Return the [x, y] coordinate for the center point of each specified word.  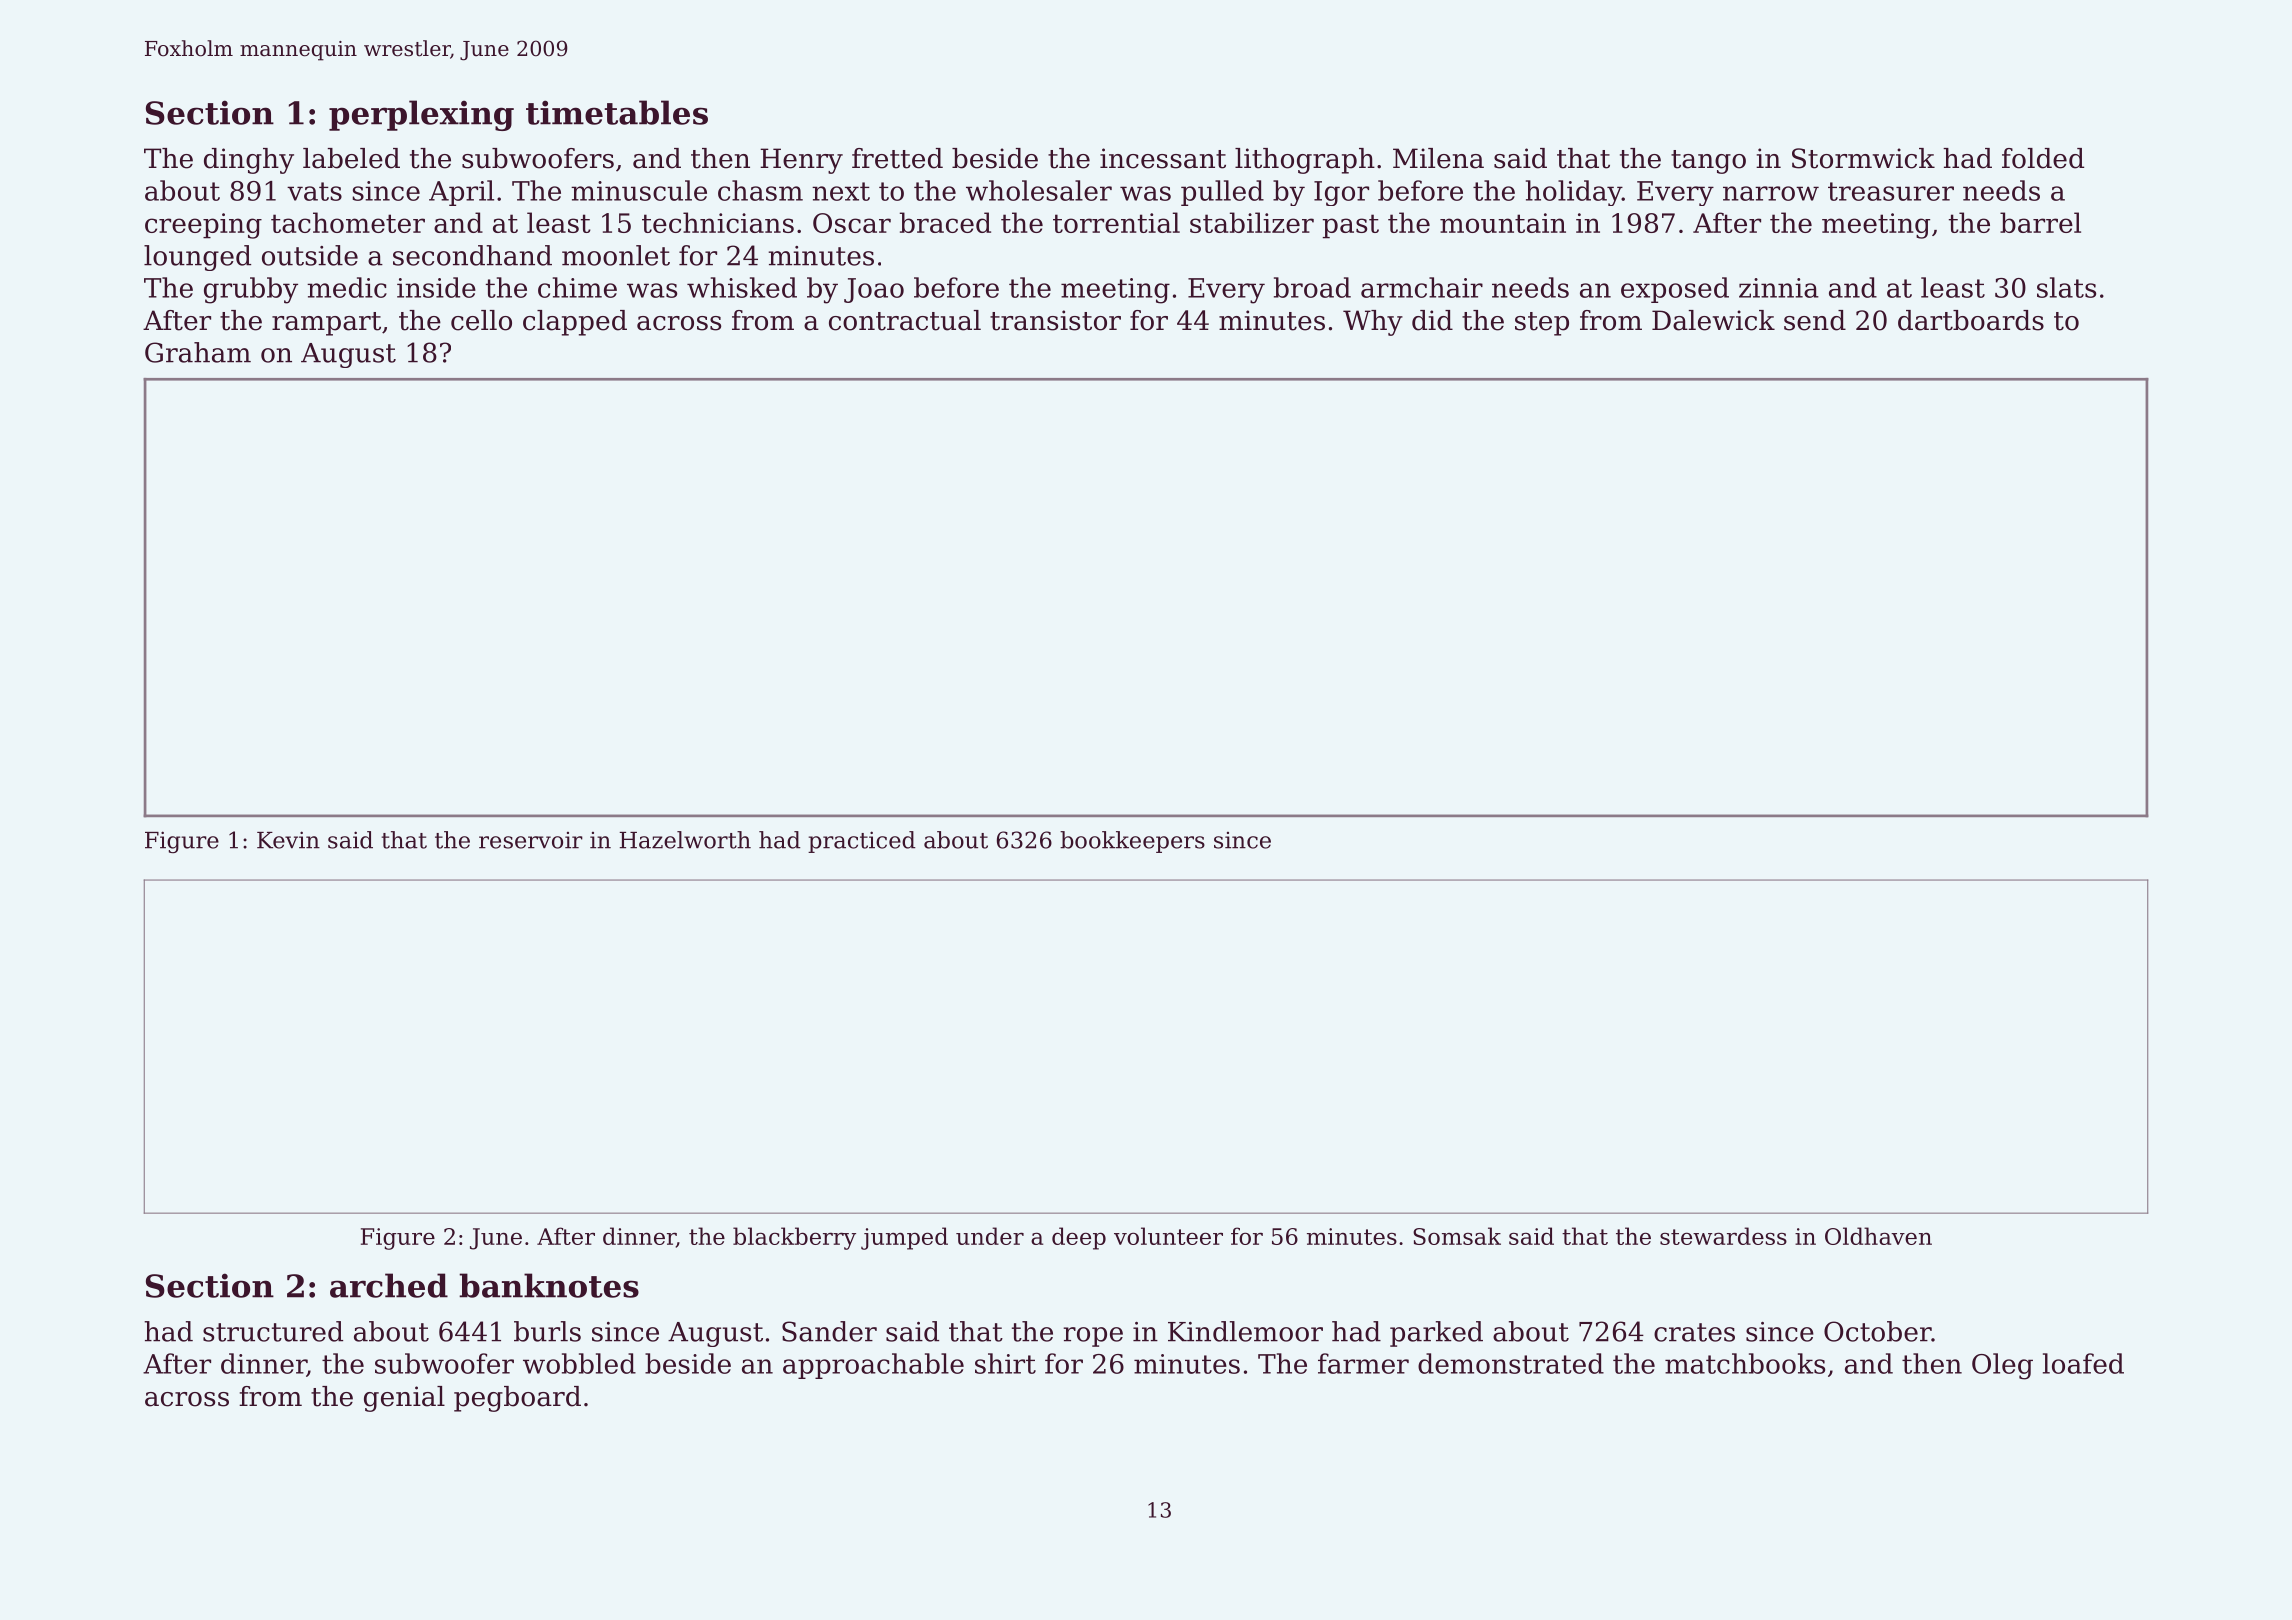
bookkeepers [1132, 842]
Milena [1438, 158]
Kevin [288, 840]
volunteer [1168, 1236]
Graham [198, 352]
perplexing [421, 115]
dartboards [1971, 320]
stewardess [1723, 1236]
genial [404, 1399]
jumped [904, 1238]
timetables [617, 112]
